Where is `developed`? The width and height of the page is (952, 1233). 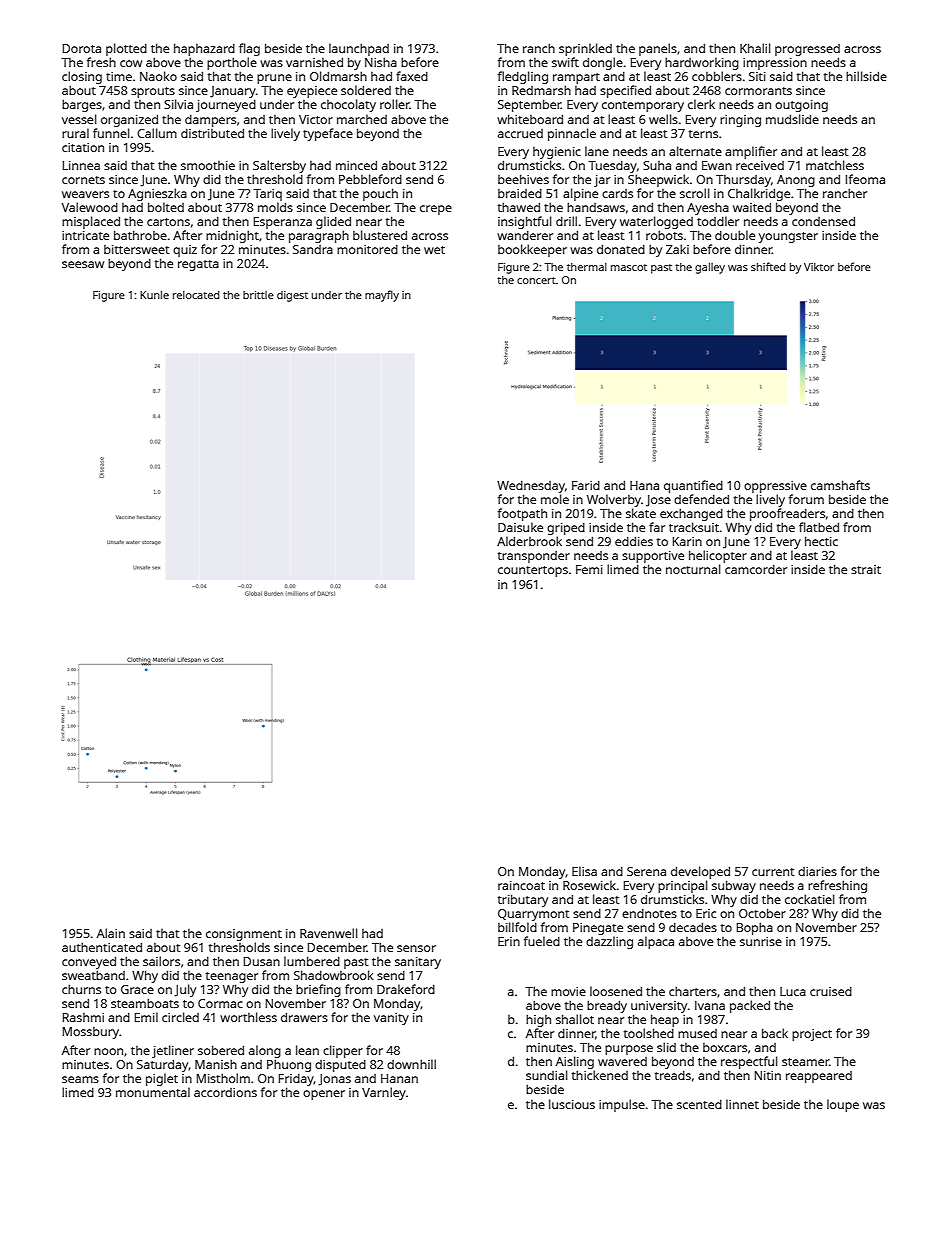
developed is located at coordinates (700, 872).
